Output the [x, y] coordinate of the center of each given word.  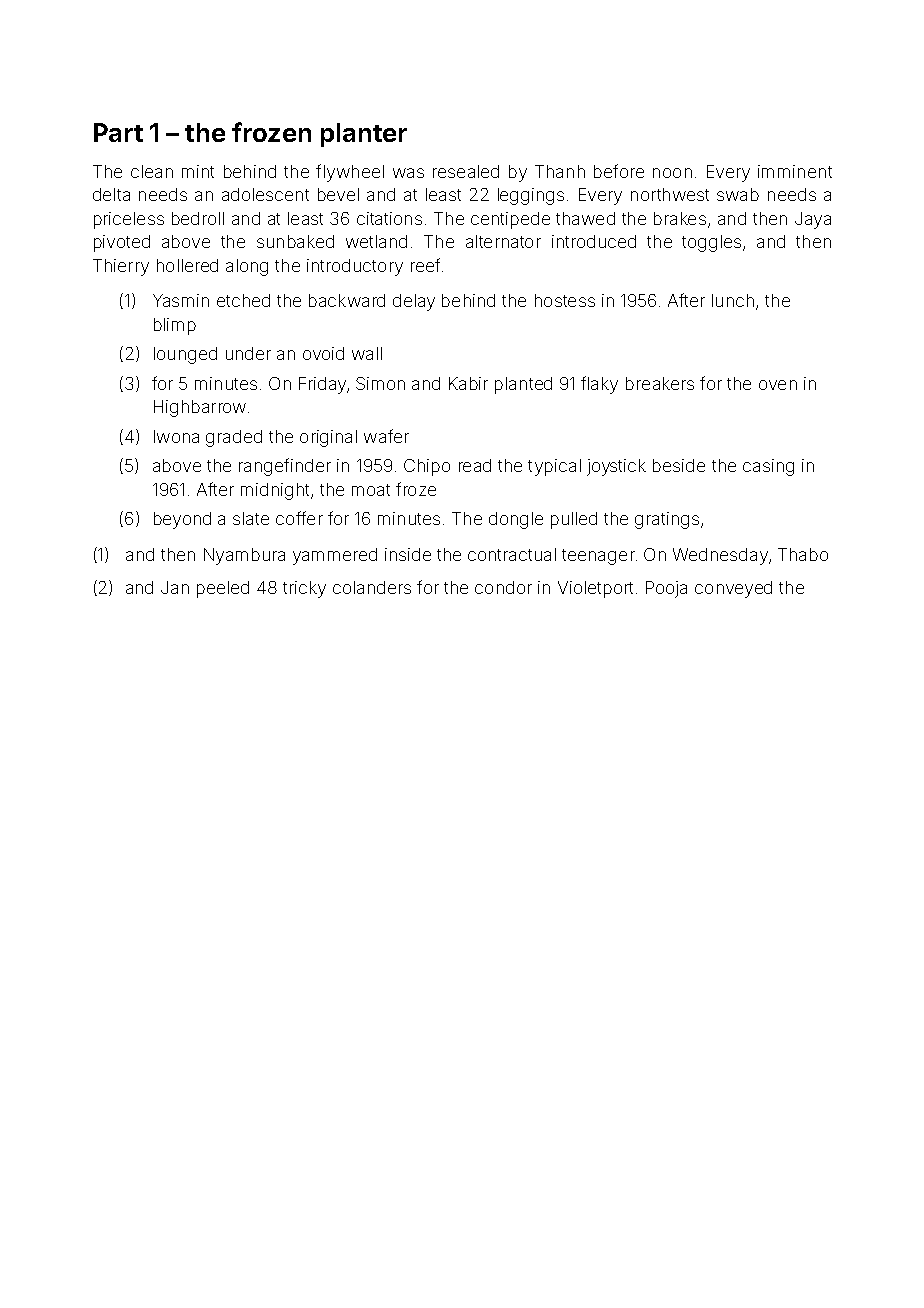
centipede [510, 220]
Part [118, 132]
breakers [660, 383]
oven [778, 385]
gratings [667, 520]
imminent [795, 171]
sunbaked [295, 241]
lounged [185, 355]
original [328, 438]
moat [371, 490]
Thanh [560, 171]
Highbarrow [200, 408]
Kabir [468, 383]
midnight [275, 491]
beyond [182, 520]
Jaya [813, 220]
